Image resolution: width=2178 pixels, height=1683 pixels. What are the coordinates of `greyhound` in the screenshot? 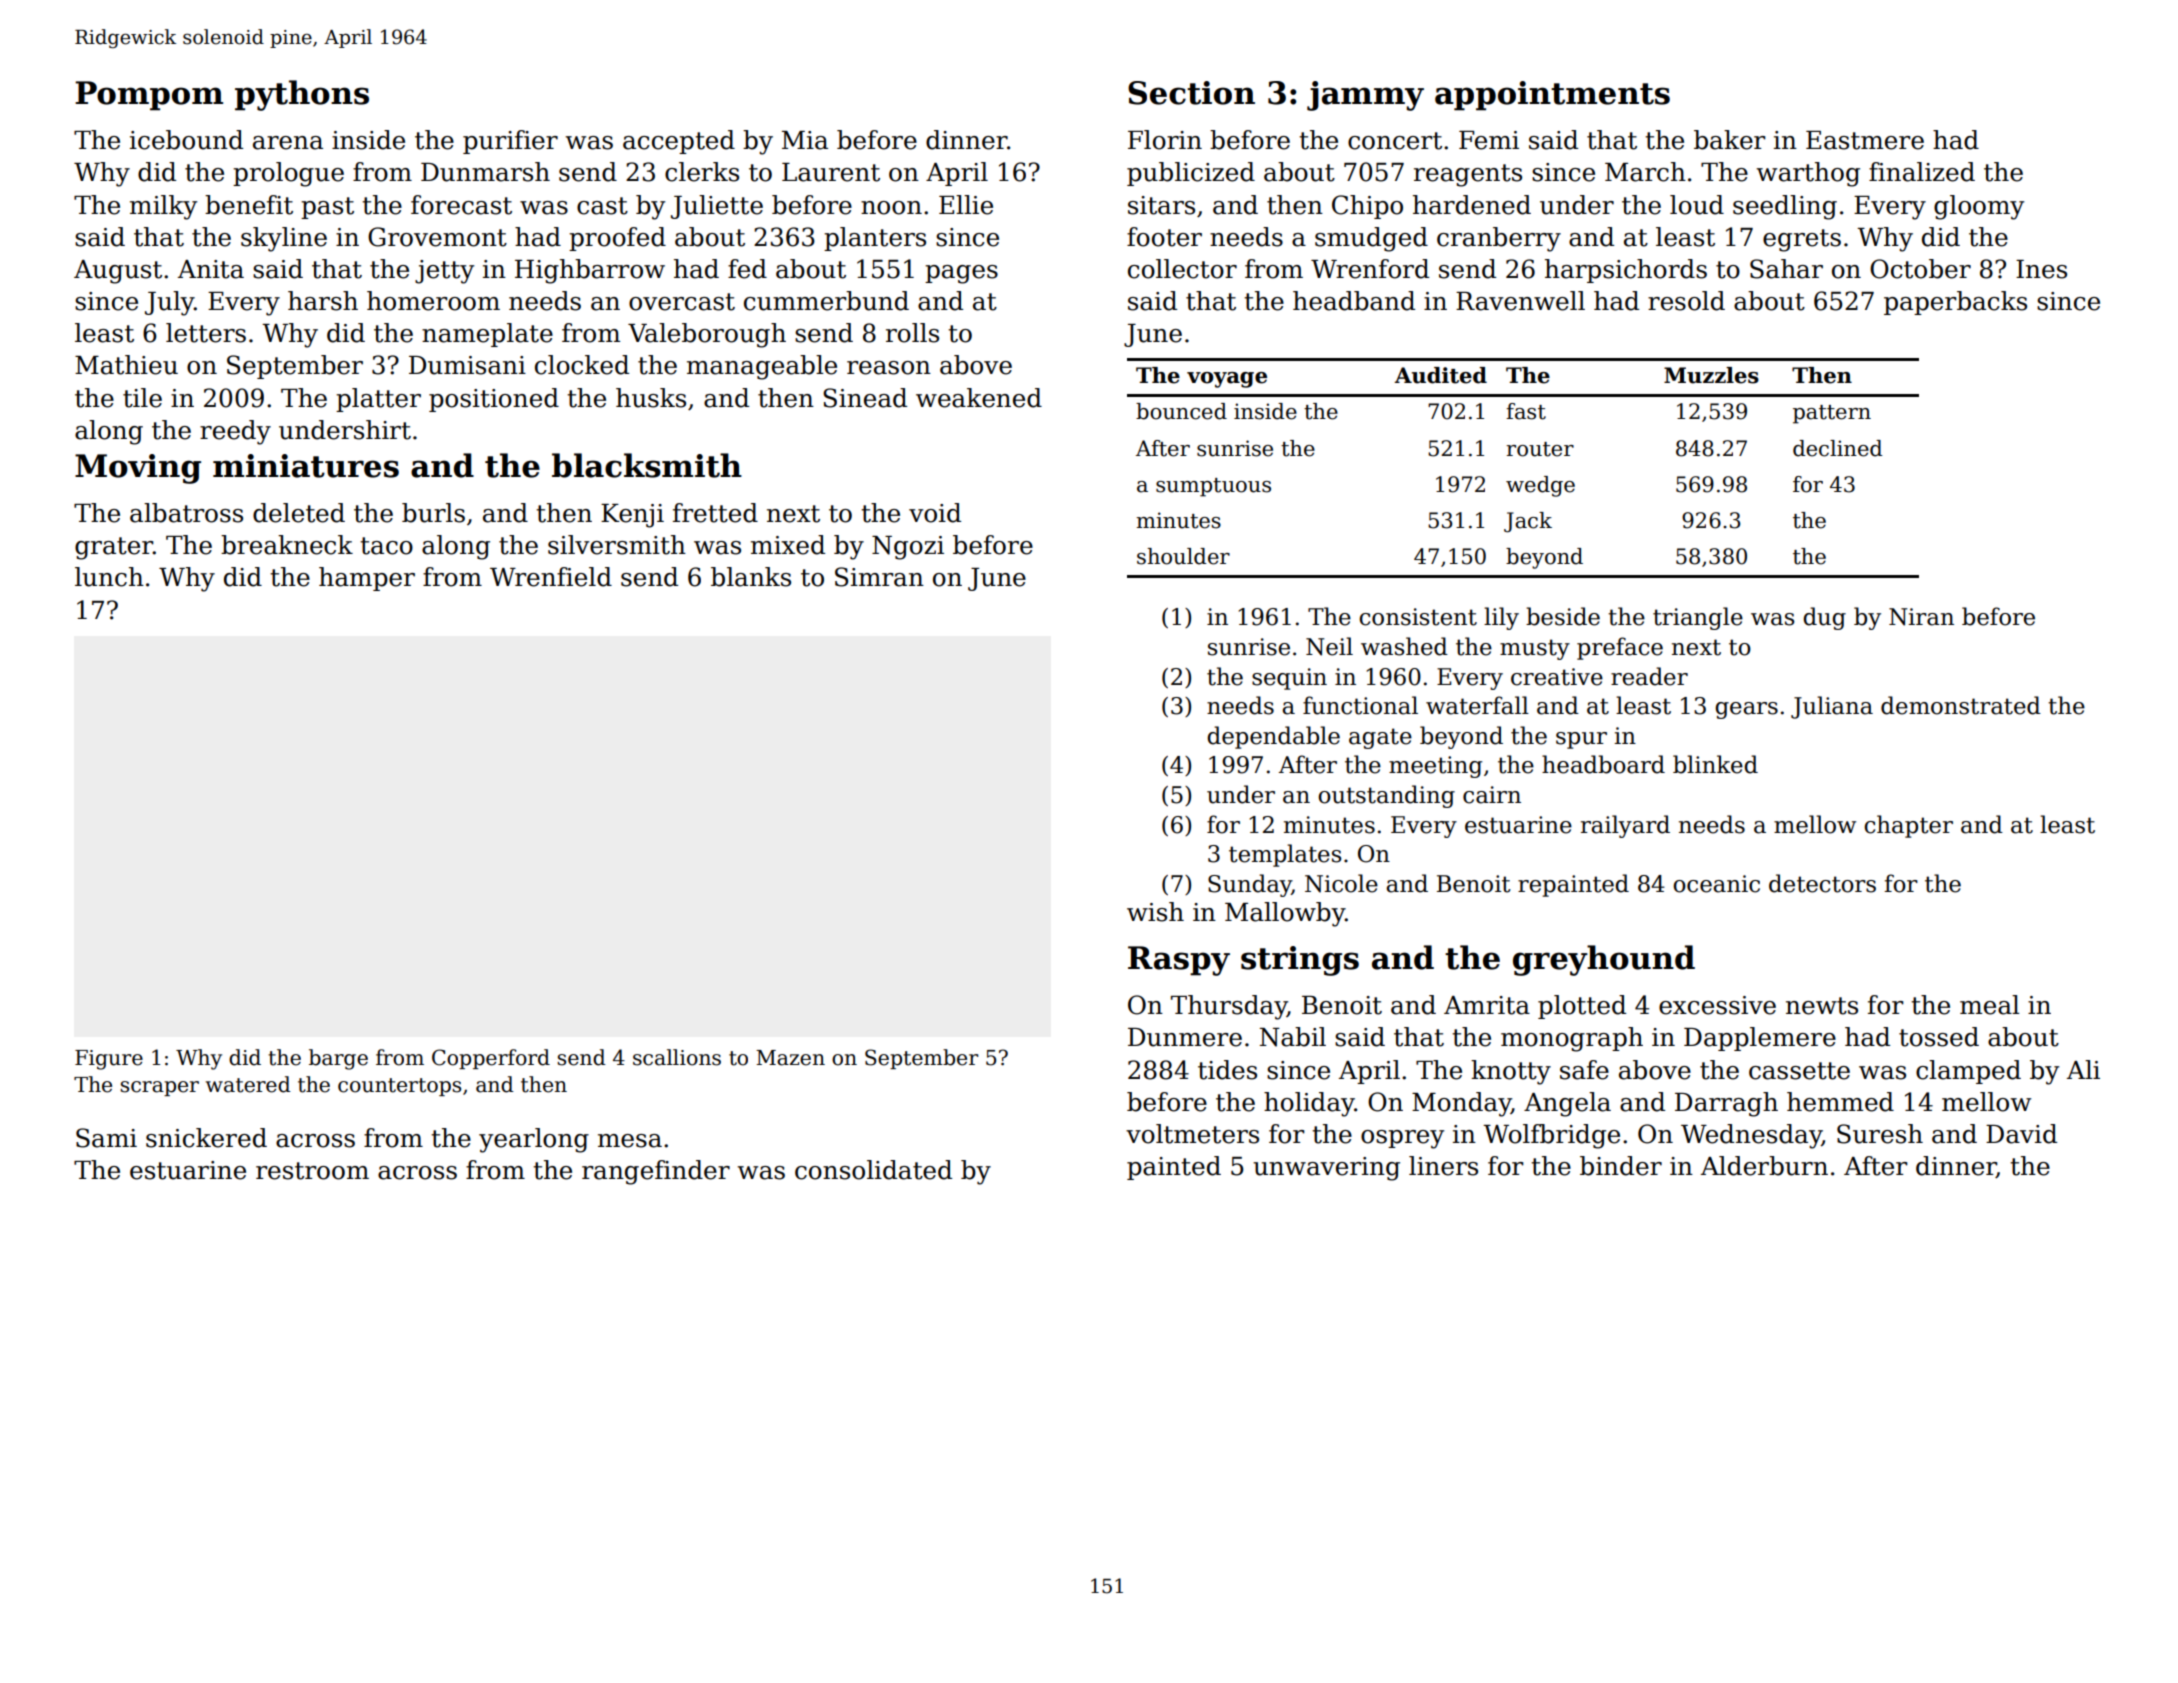 It's located at (1604, 960).
